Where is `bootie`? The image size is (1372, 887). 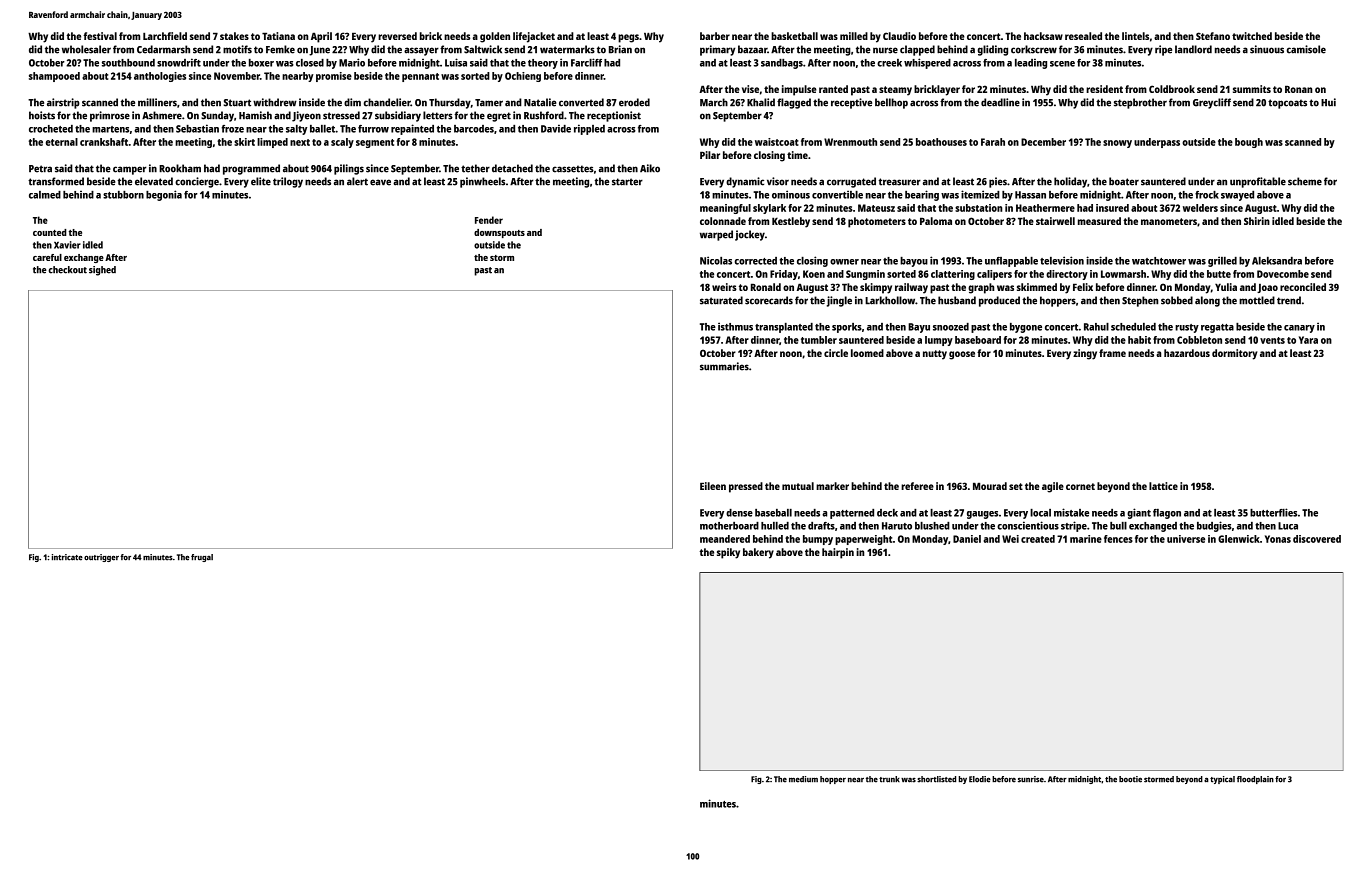 bootie is located at coordinates (1130, 779).
